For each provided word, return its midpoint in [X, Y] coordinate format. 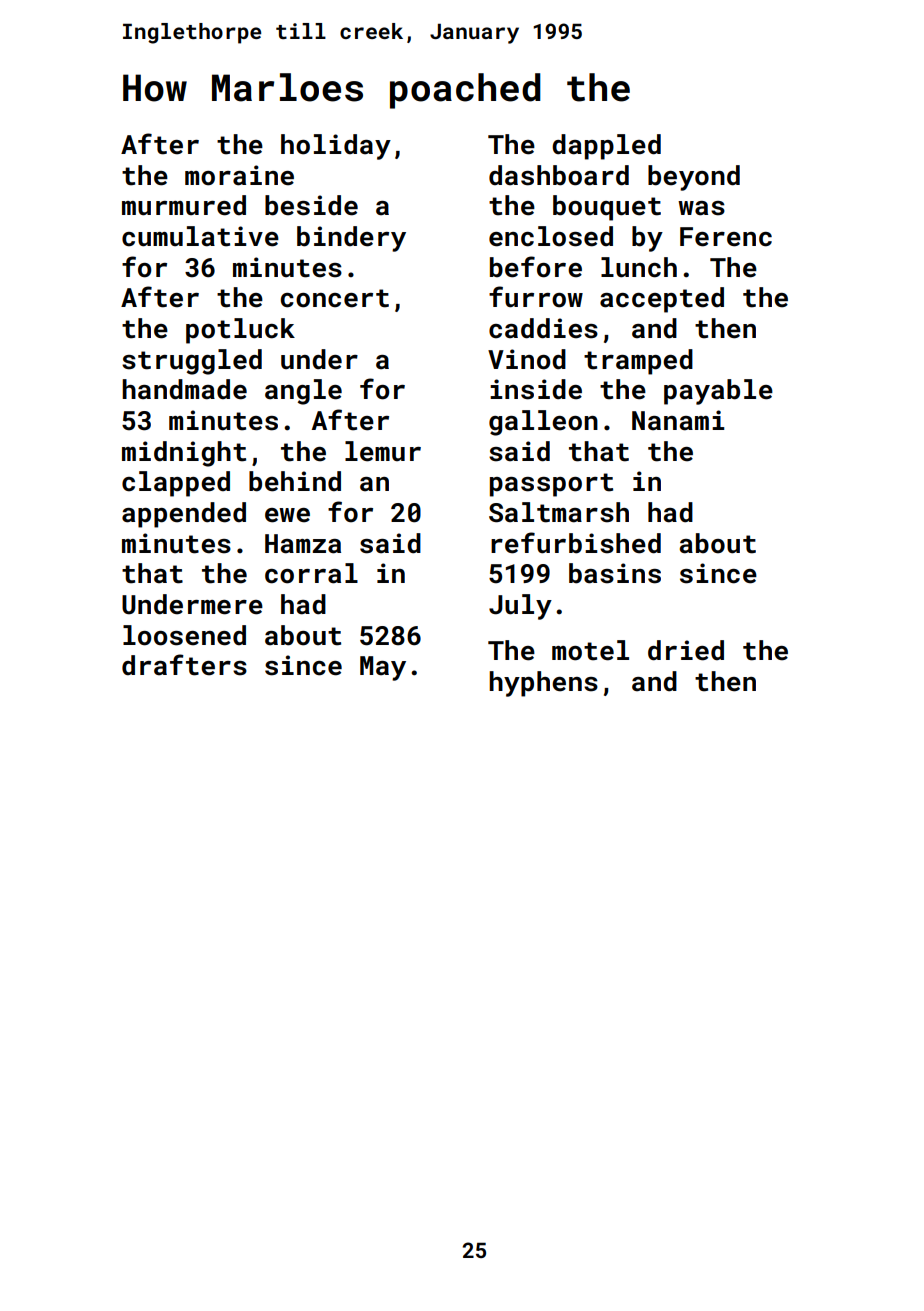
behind [295, 481]
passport [551, 485]
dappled [606, 147]
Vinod [527, 359]
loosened [184, 635]
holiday [336, 147]
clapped [176, 484]
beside [311, 205]
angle [303, 392]
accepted [662, 300]
